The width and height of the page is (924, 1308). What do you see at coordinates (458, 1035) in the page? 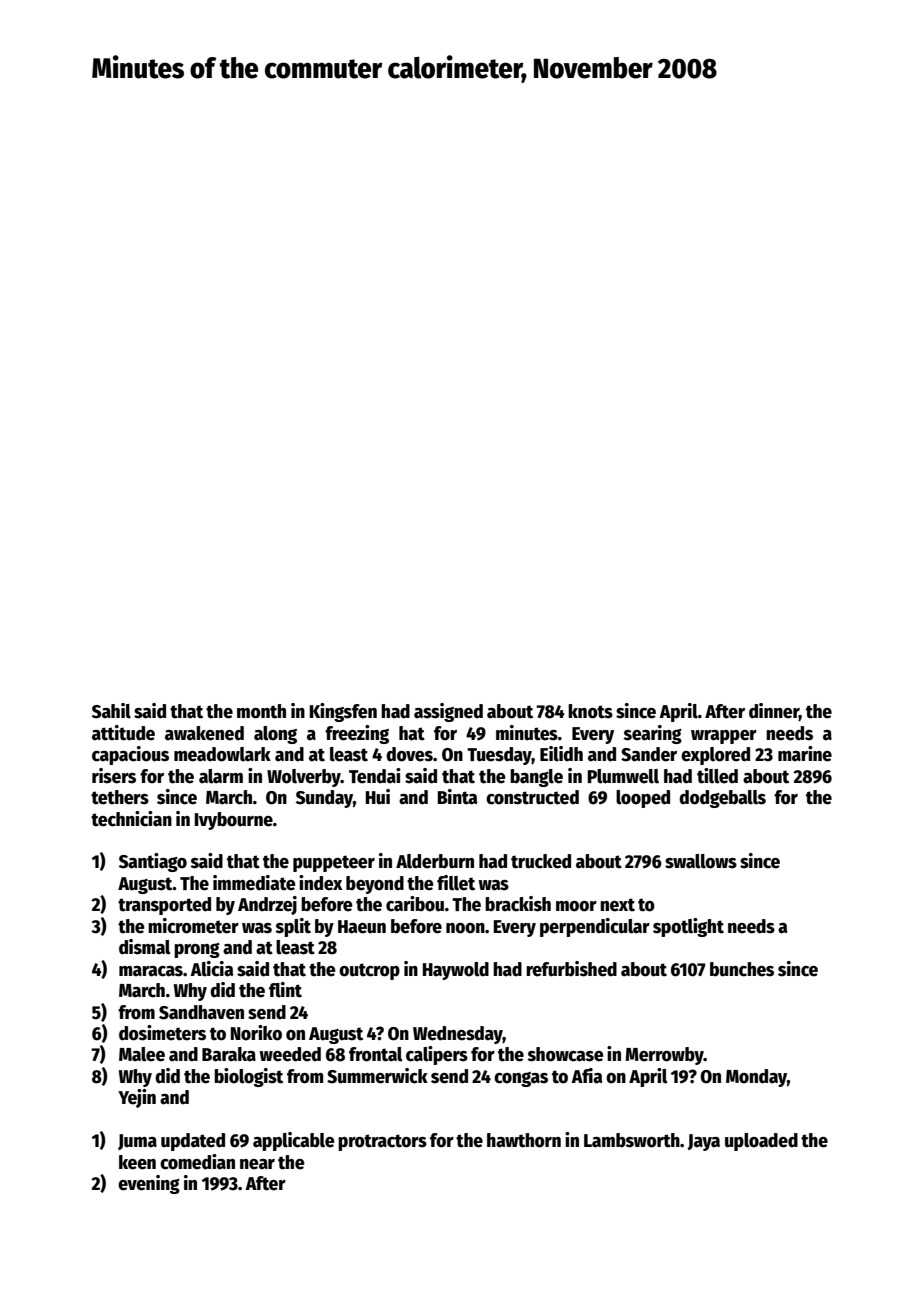
I see `Wednesday` at bounding box center [458, 1035].
